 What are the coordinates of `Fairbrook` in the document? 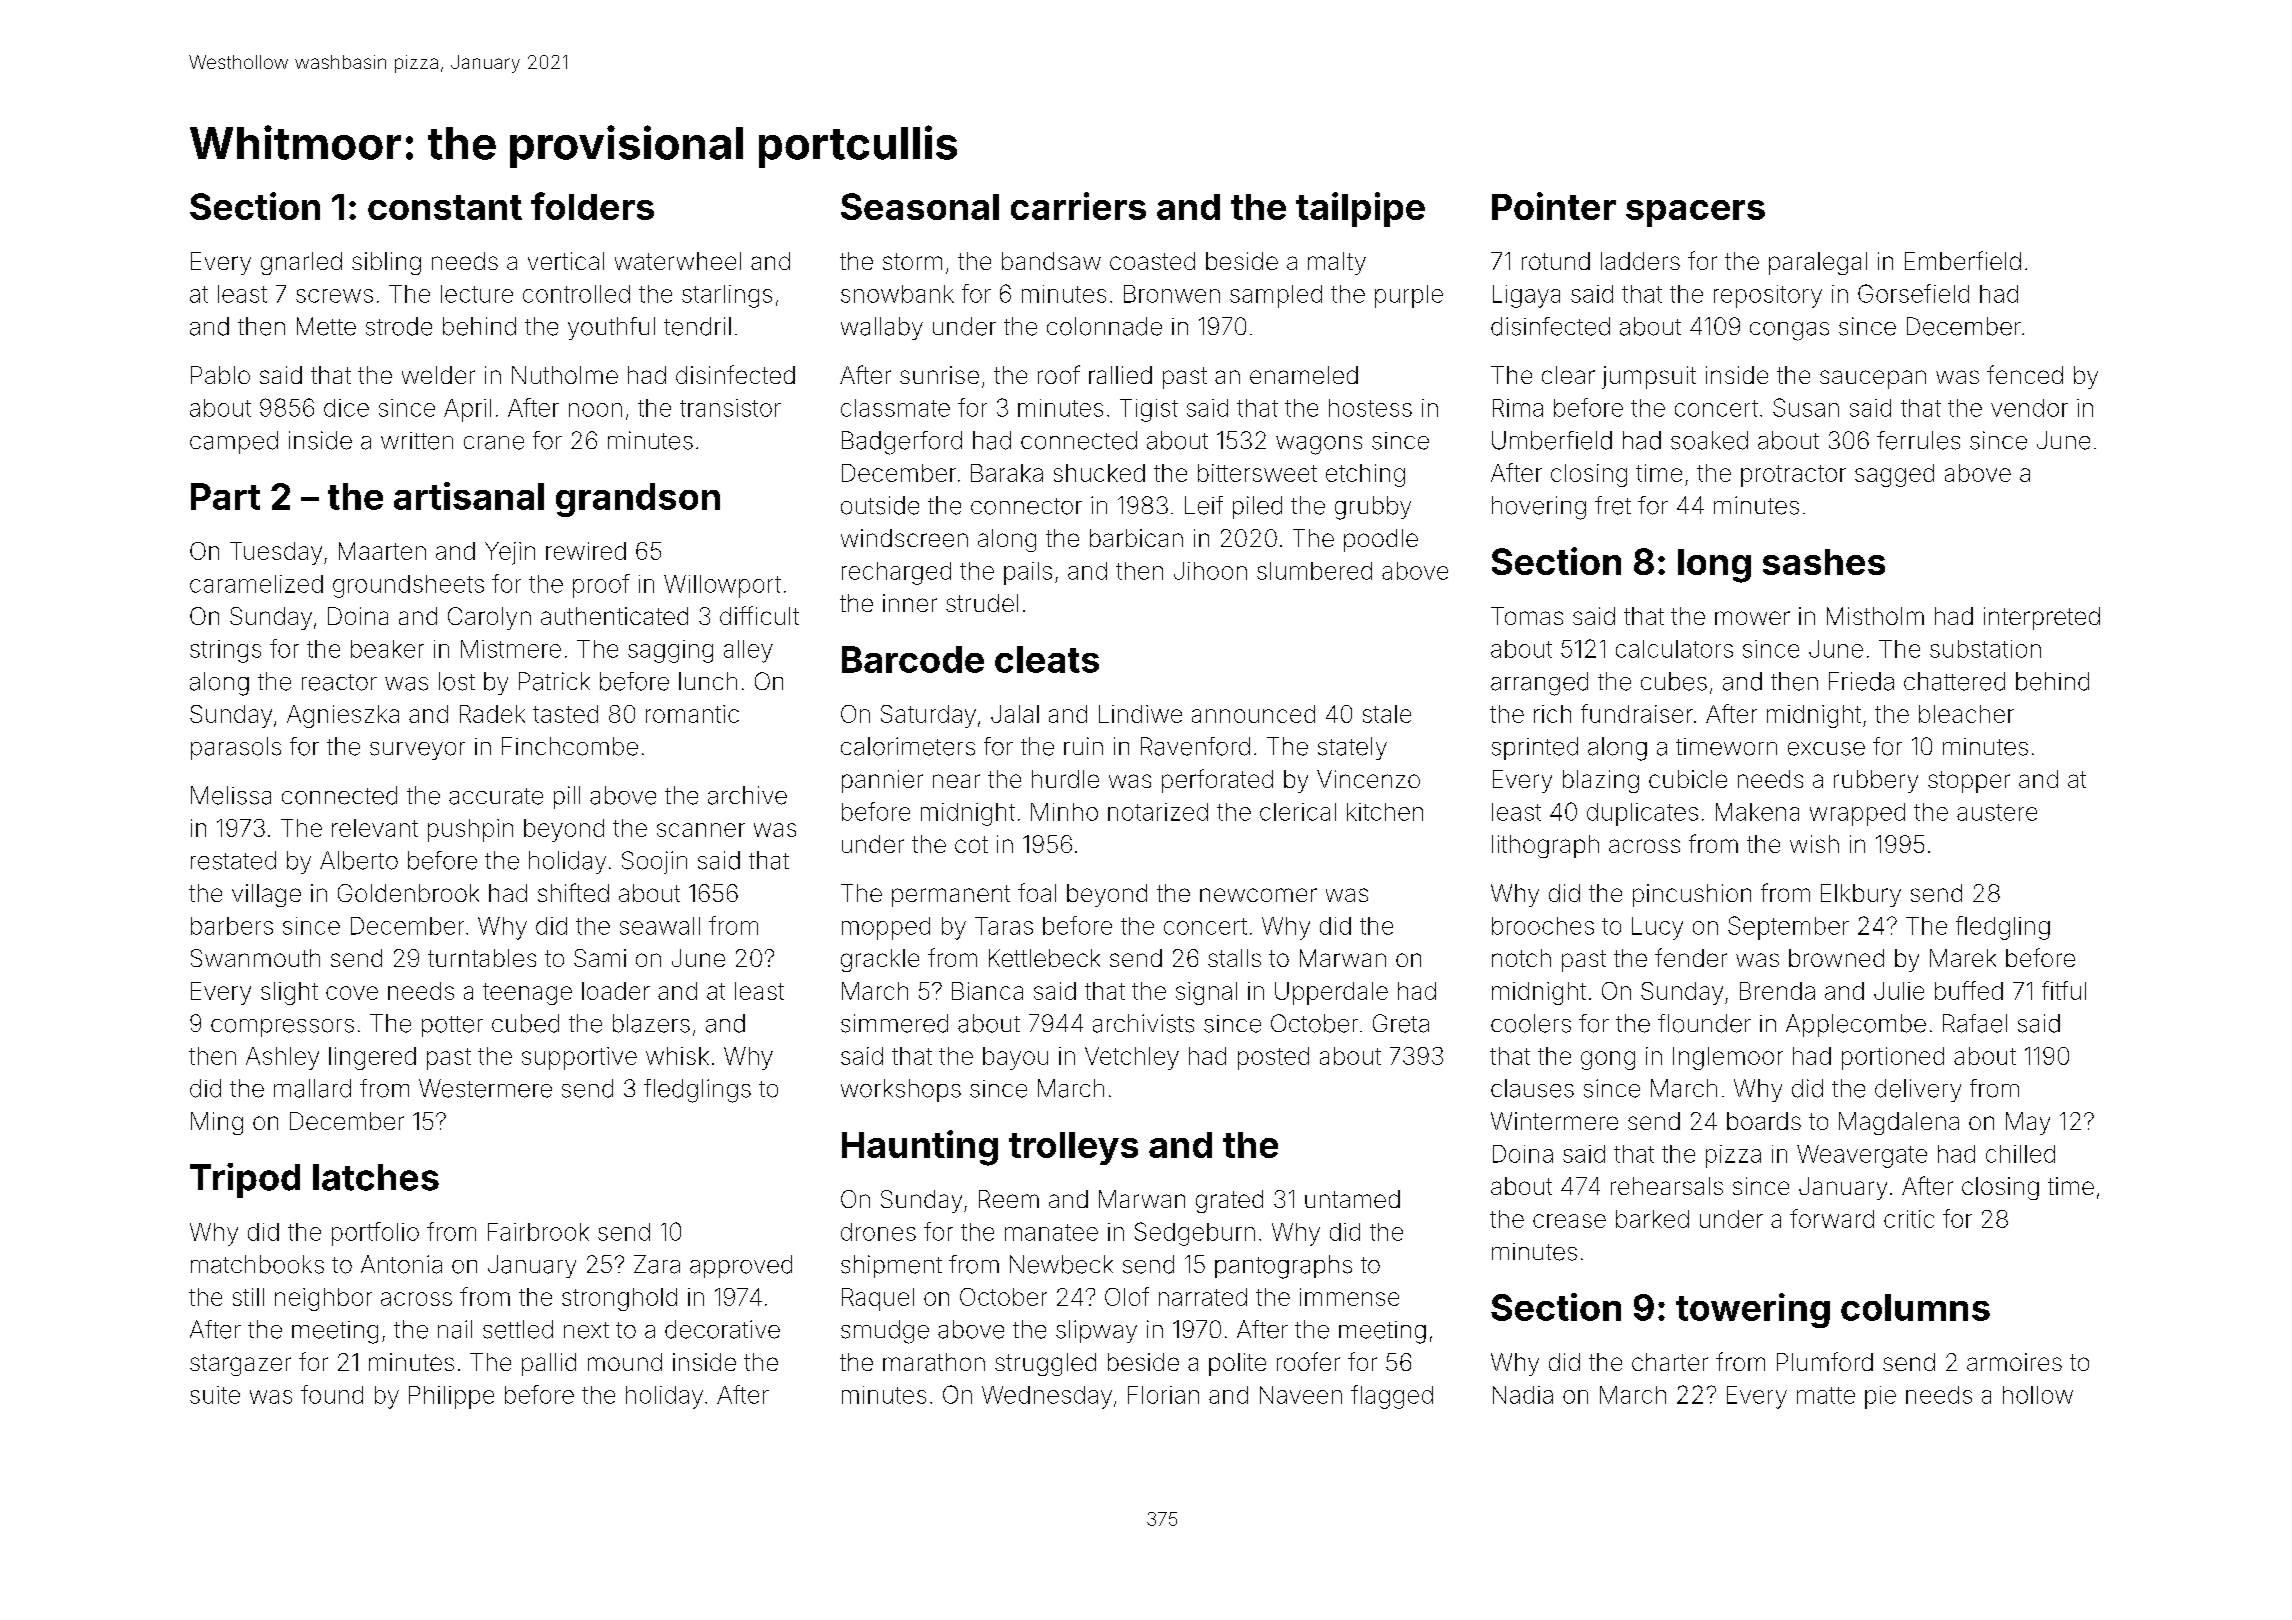 It's located at (538, 1232).
